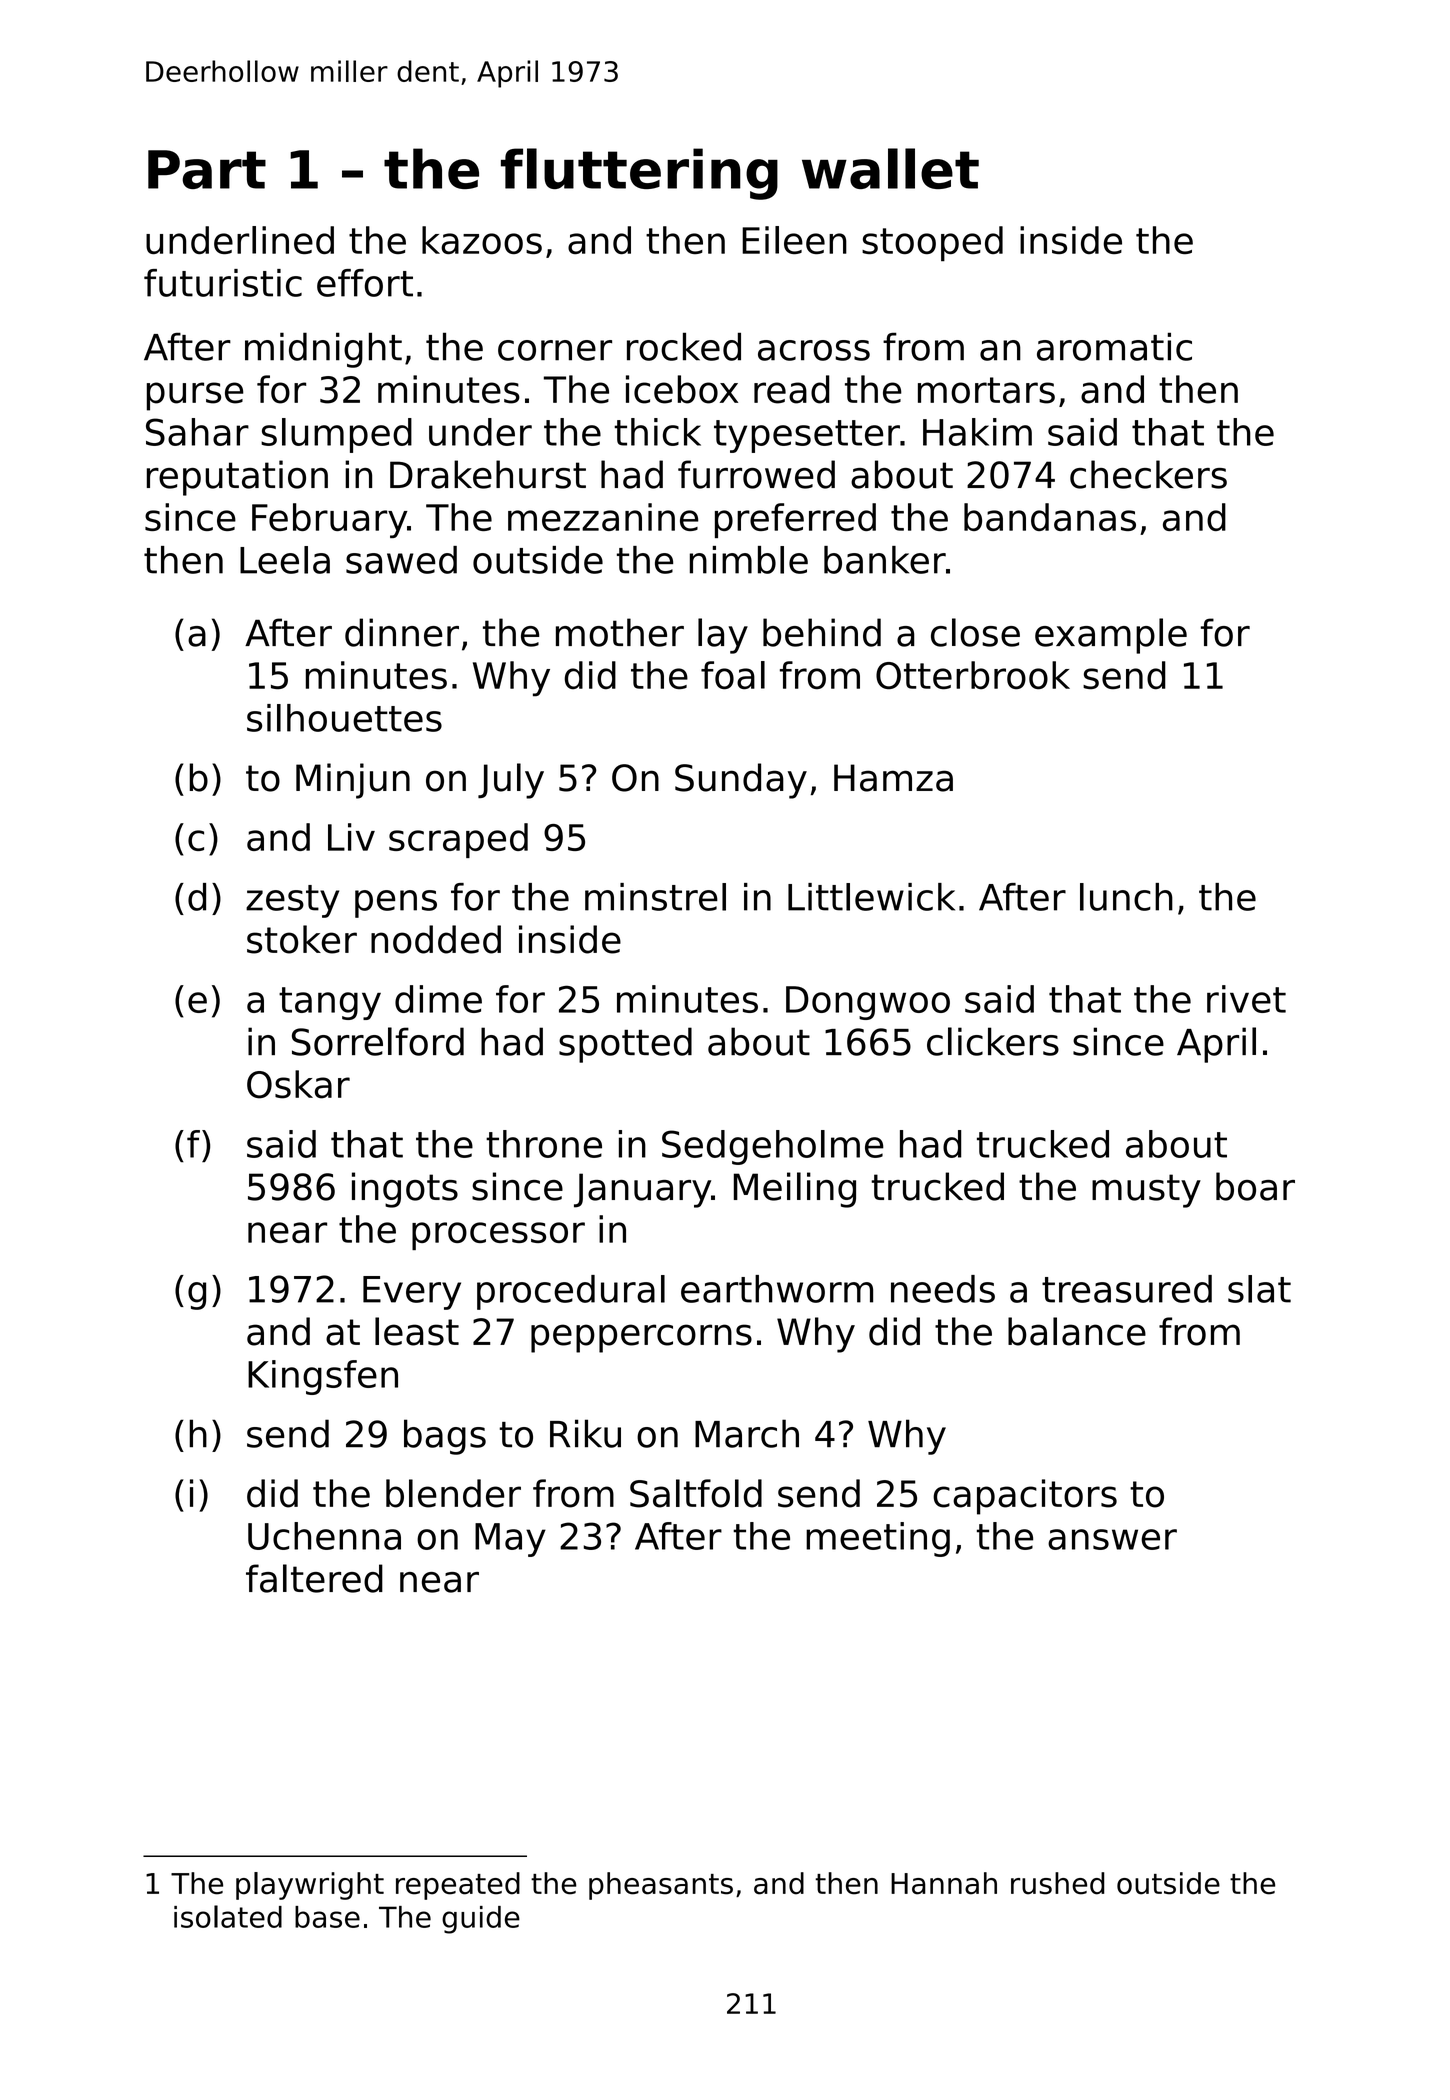 This document has width=1450, height=2100. What do you see at coordinates (285, 560) in the document?
I see `Leela` at bounding box center [285, 560].
